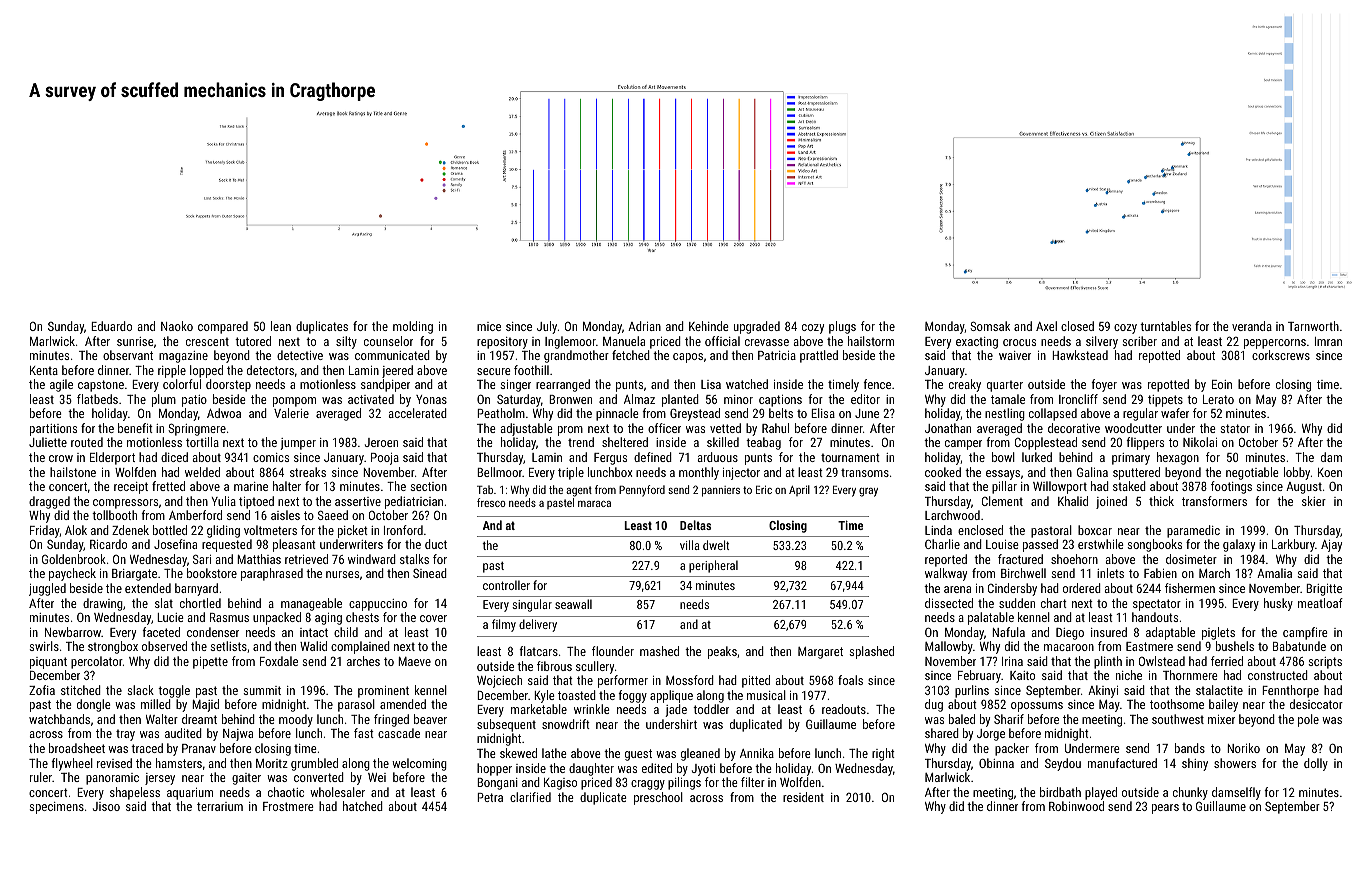 This screenshot has width=1372, height=887. I want to click on pillar, so click(1004, 487).
